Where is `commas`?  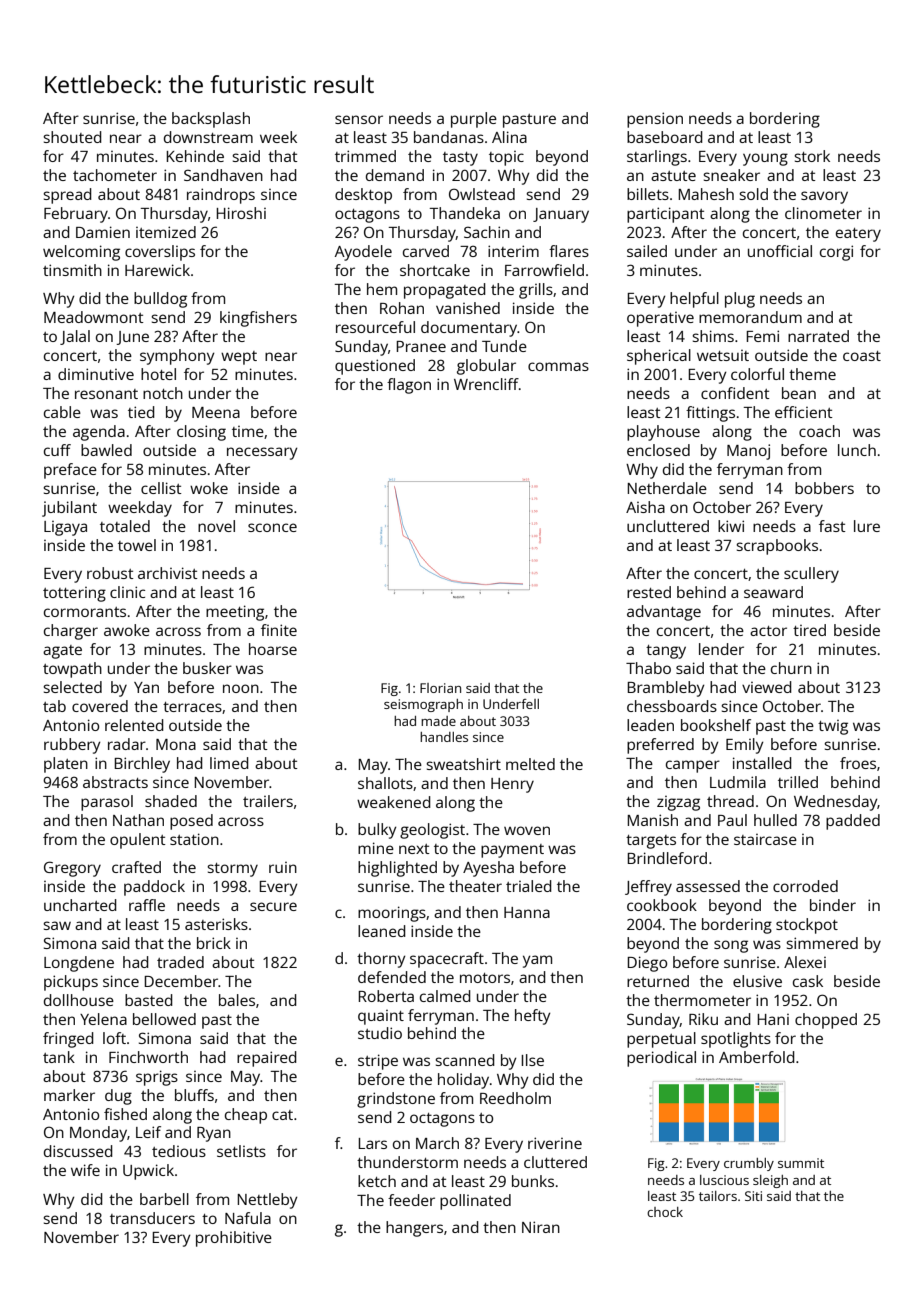 commas is located at coordinates (558, 366).
